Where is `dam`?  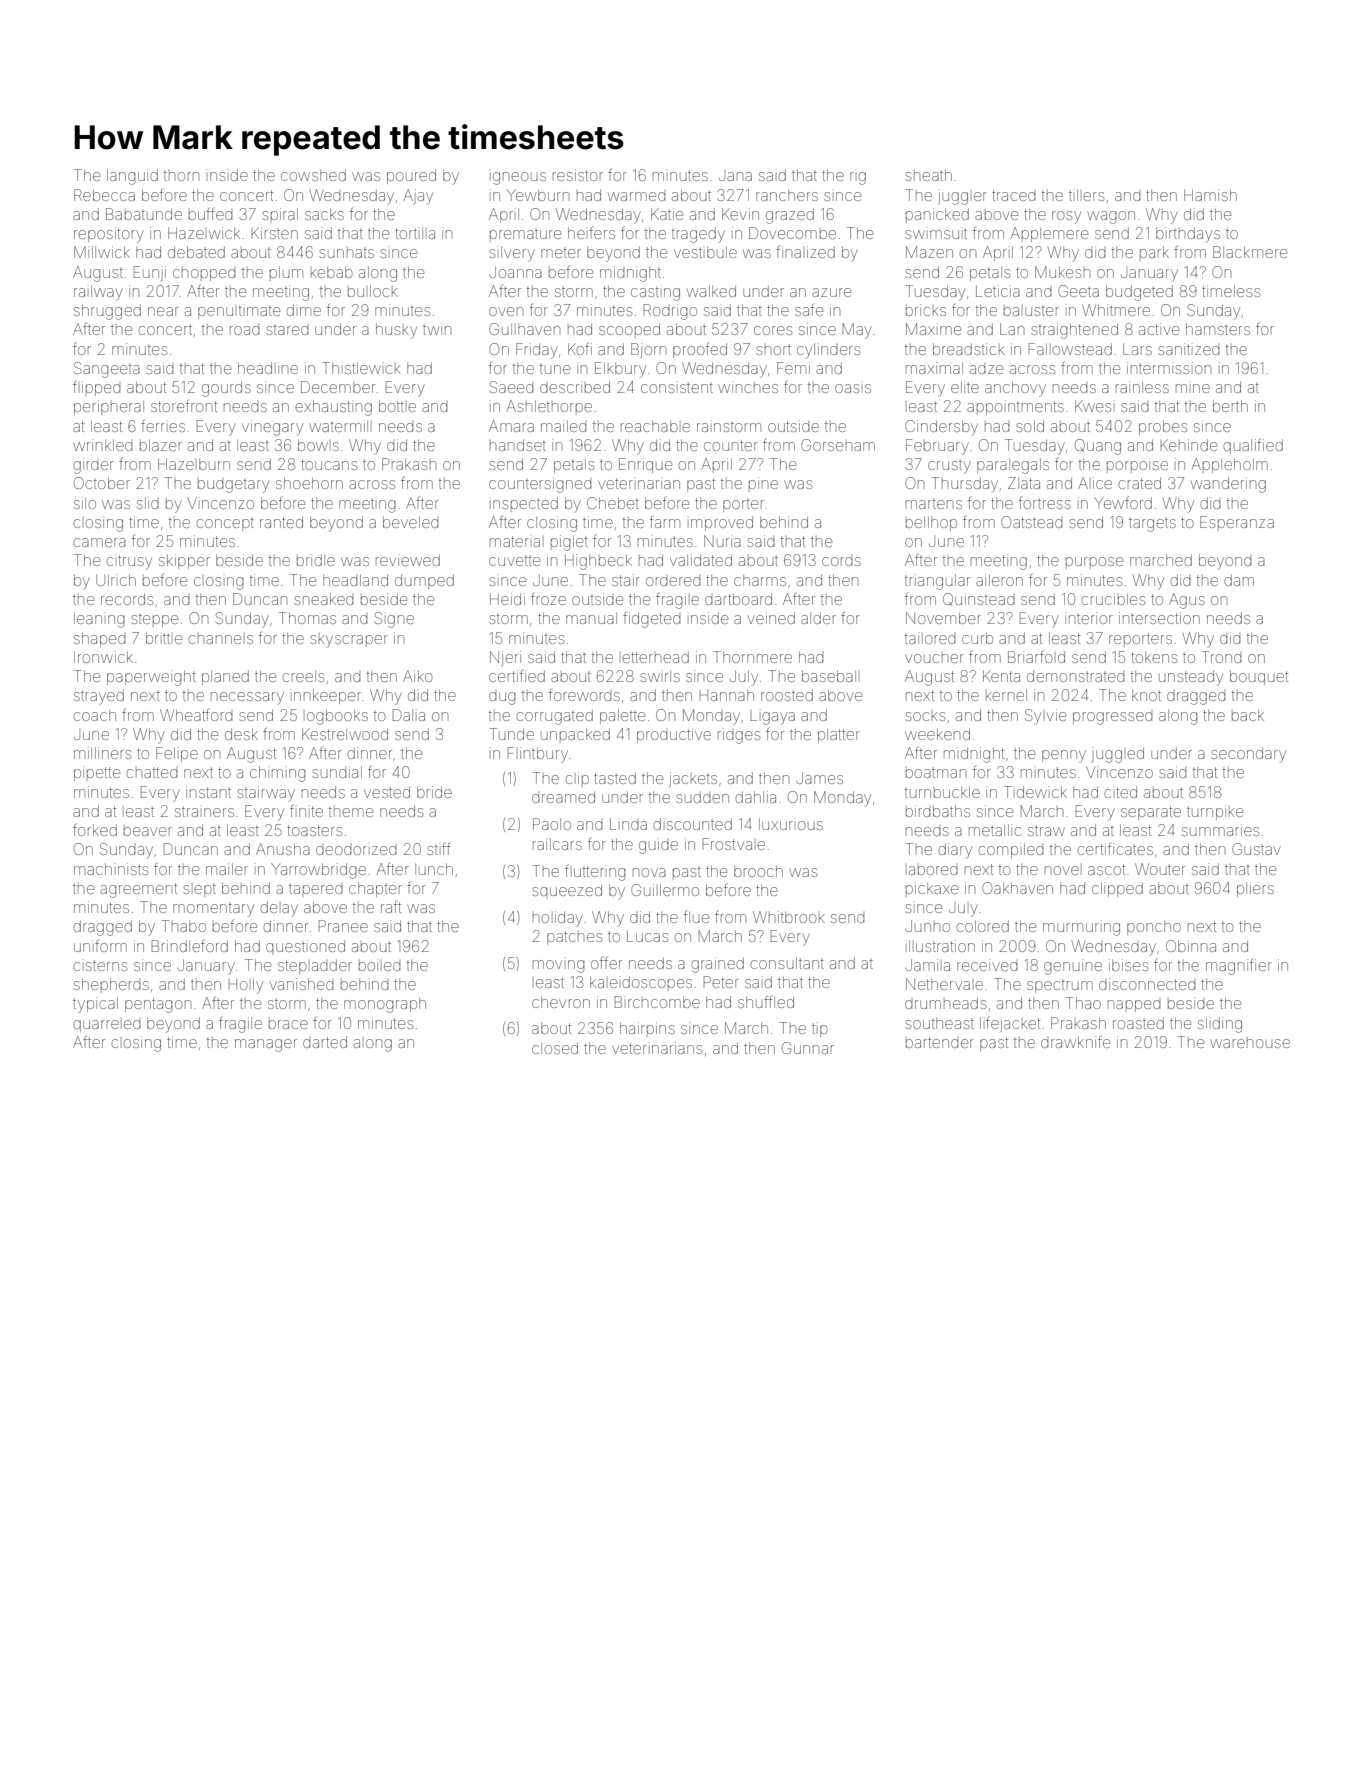 dam is located at coordinates (1239, 580).
